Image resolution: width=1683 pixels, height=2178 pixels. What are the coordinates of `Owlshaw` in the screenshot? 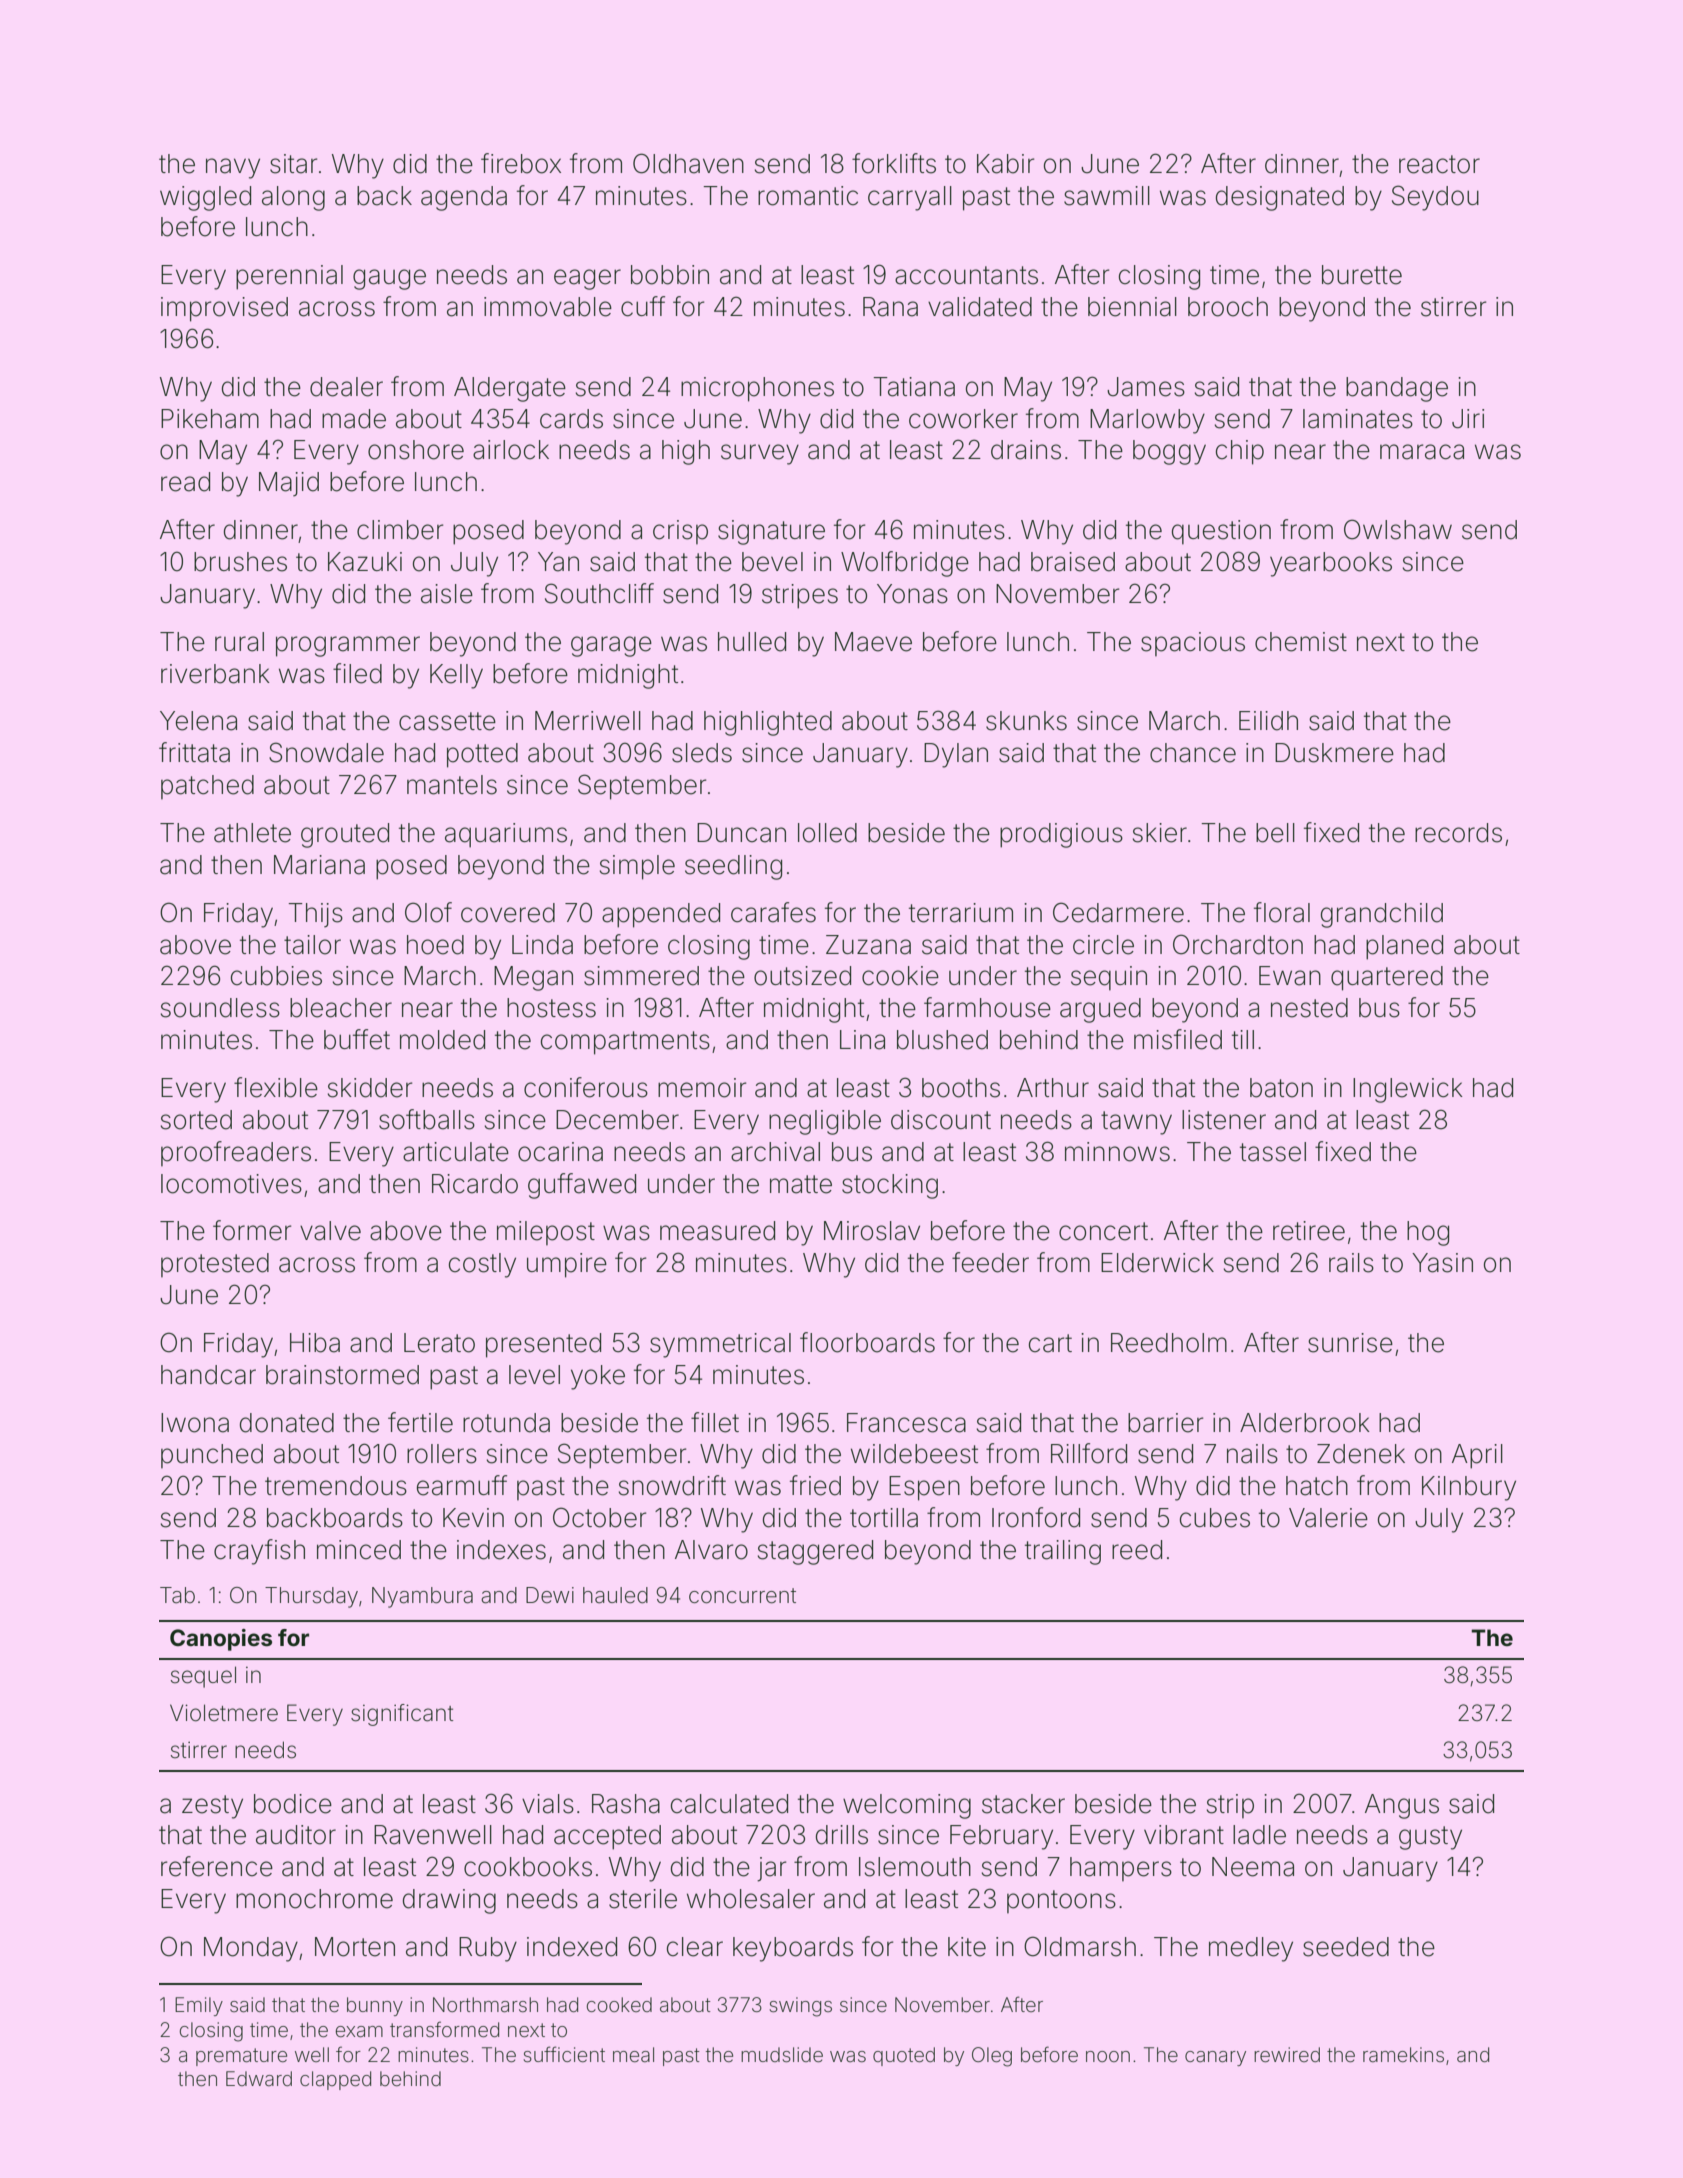 It's located at (1398, 529).
